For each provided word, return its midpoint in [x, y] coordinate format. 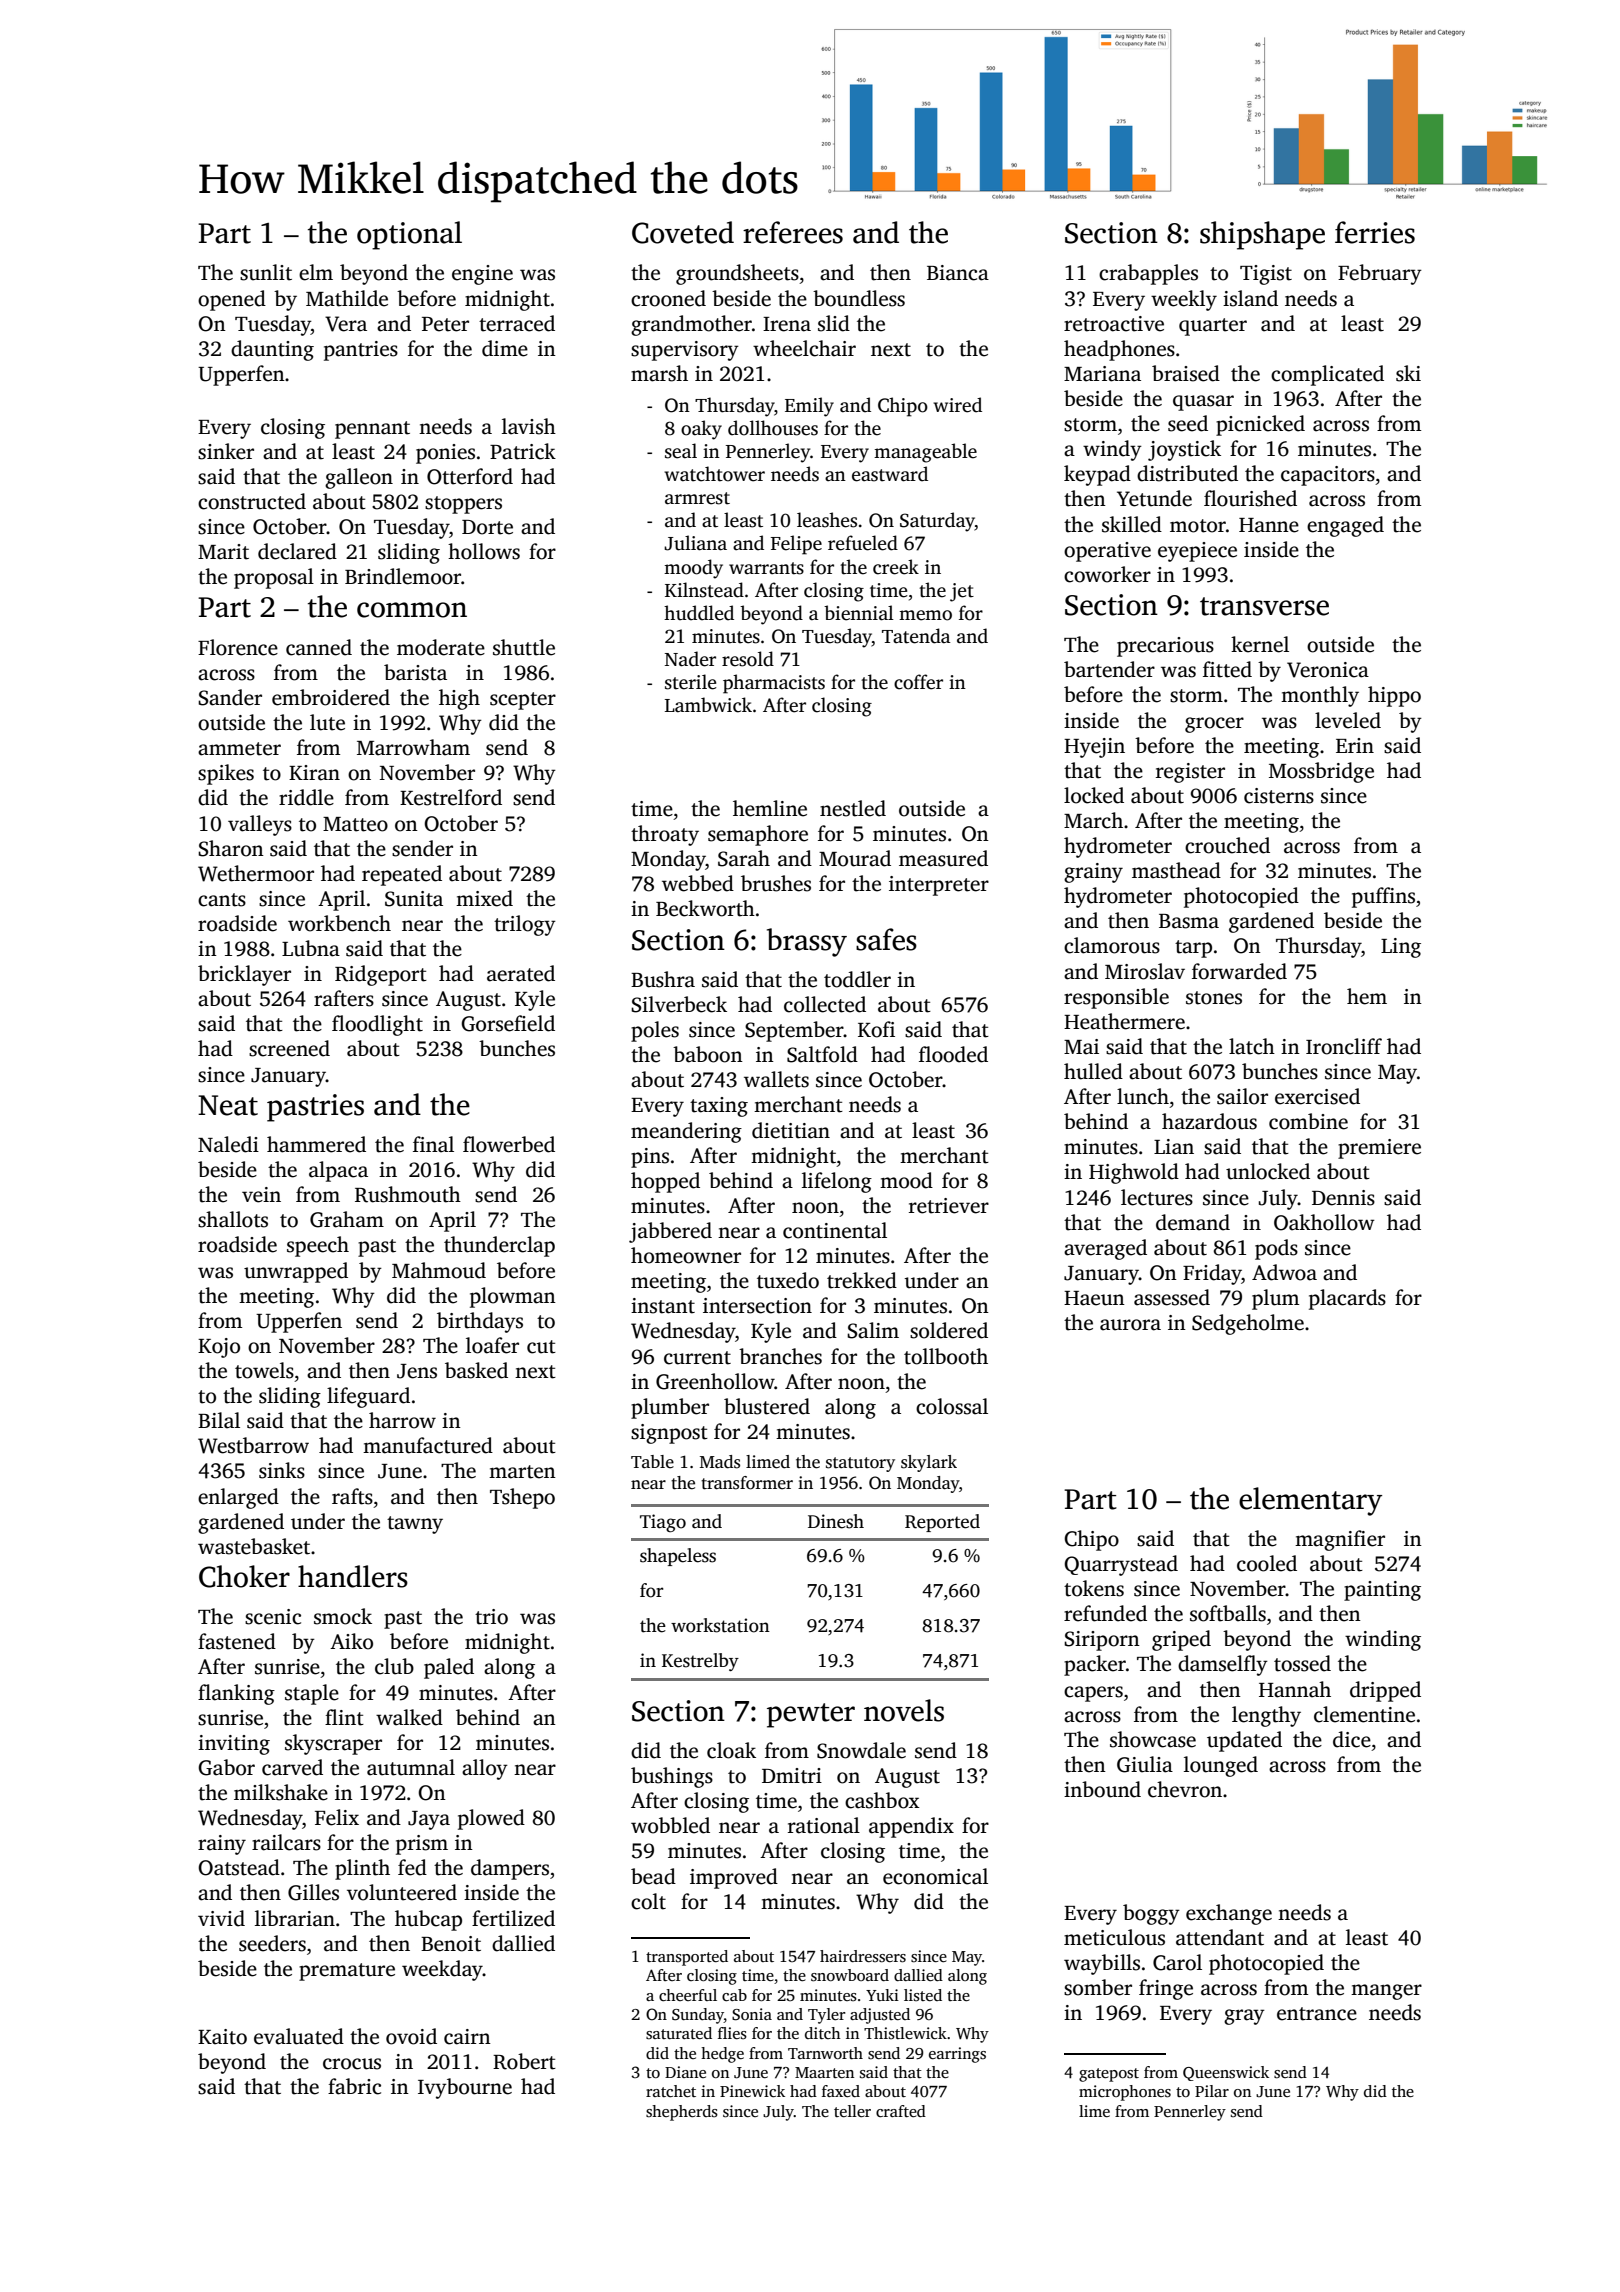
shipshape [1262, 235]
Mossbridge [1321, 772]
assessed [1172, 1297]
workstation [720, 1625]
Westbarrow [253, 1445]
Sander [230, 697]
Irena [787, 324]
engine [482, 275]
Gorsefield [508, 1023]
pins [650, 1158]
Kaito [222, 2037]
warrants [766, 568]
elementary [1310, 1501]
